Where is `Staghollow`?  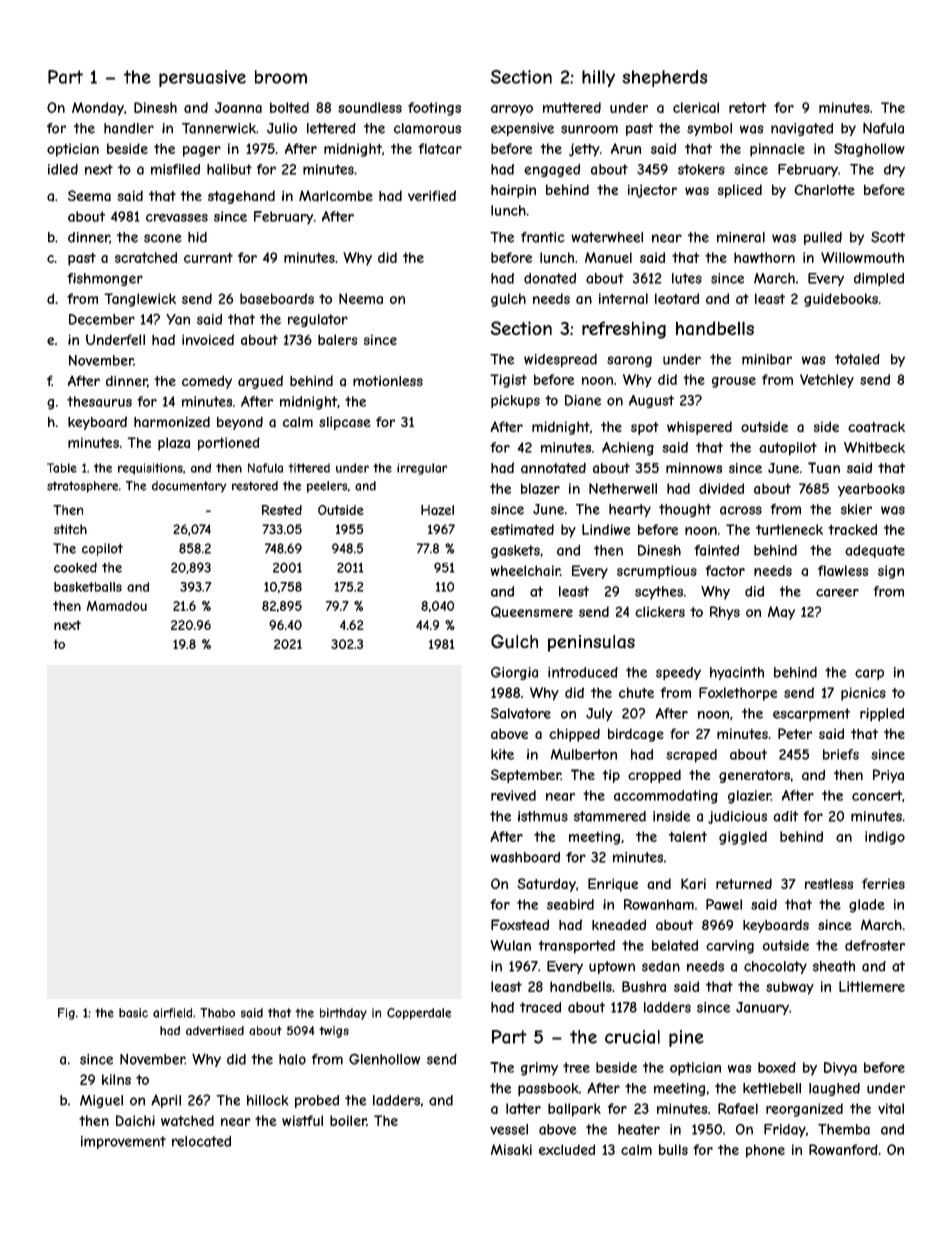
Staghollow is located at coordinates (869, 150).
